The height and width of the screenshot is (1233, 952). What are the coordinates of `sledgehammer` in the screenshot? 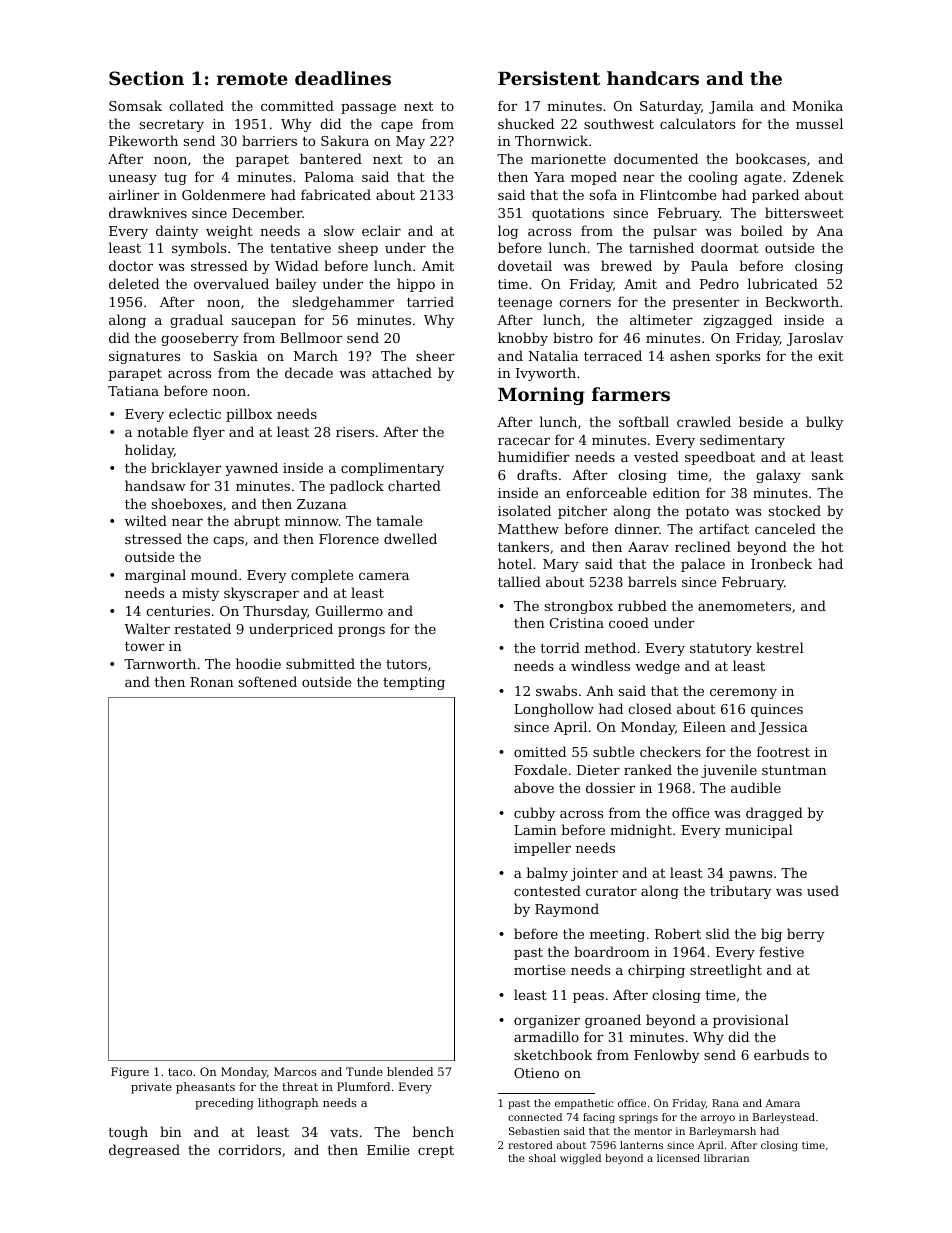 It's located at (343, 303).
